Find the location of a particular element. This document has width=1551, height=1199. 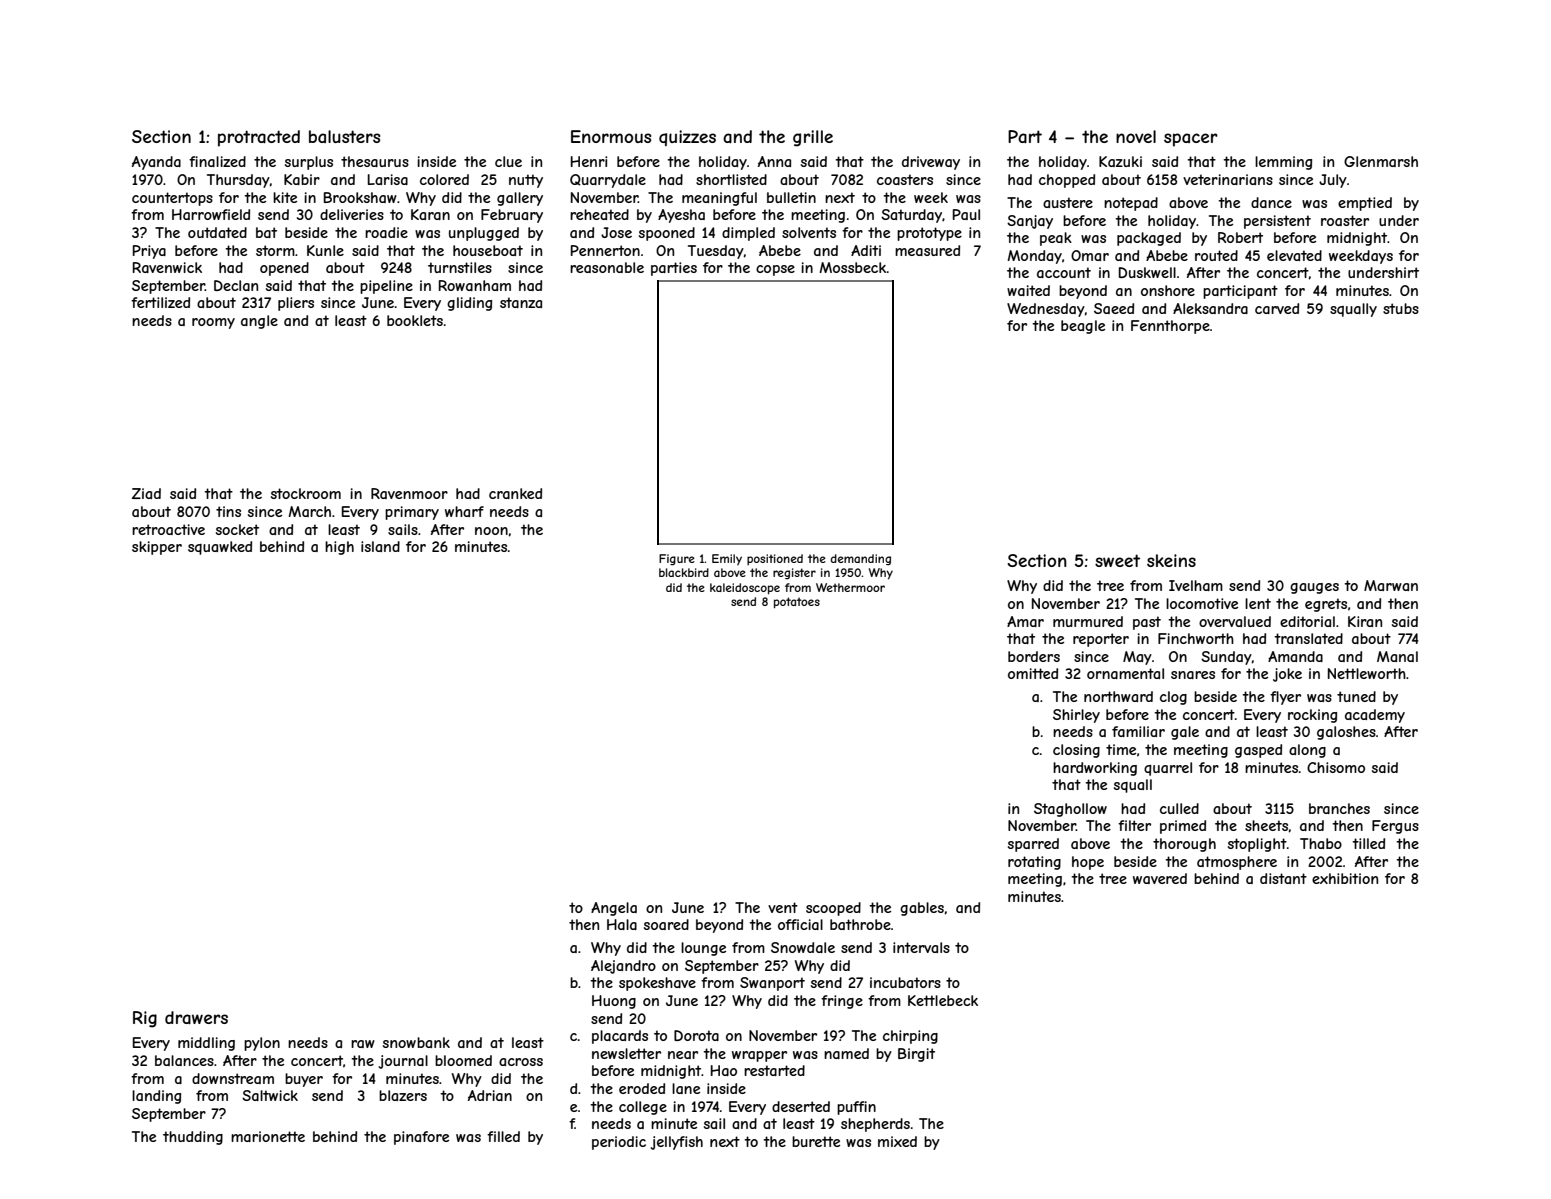

Birgit is located at coordinates (916, 1055).
